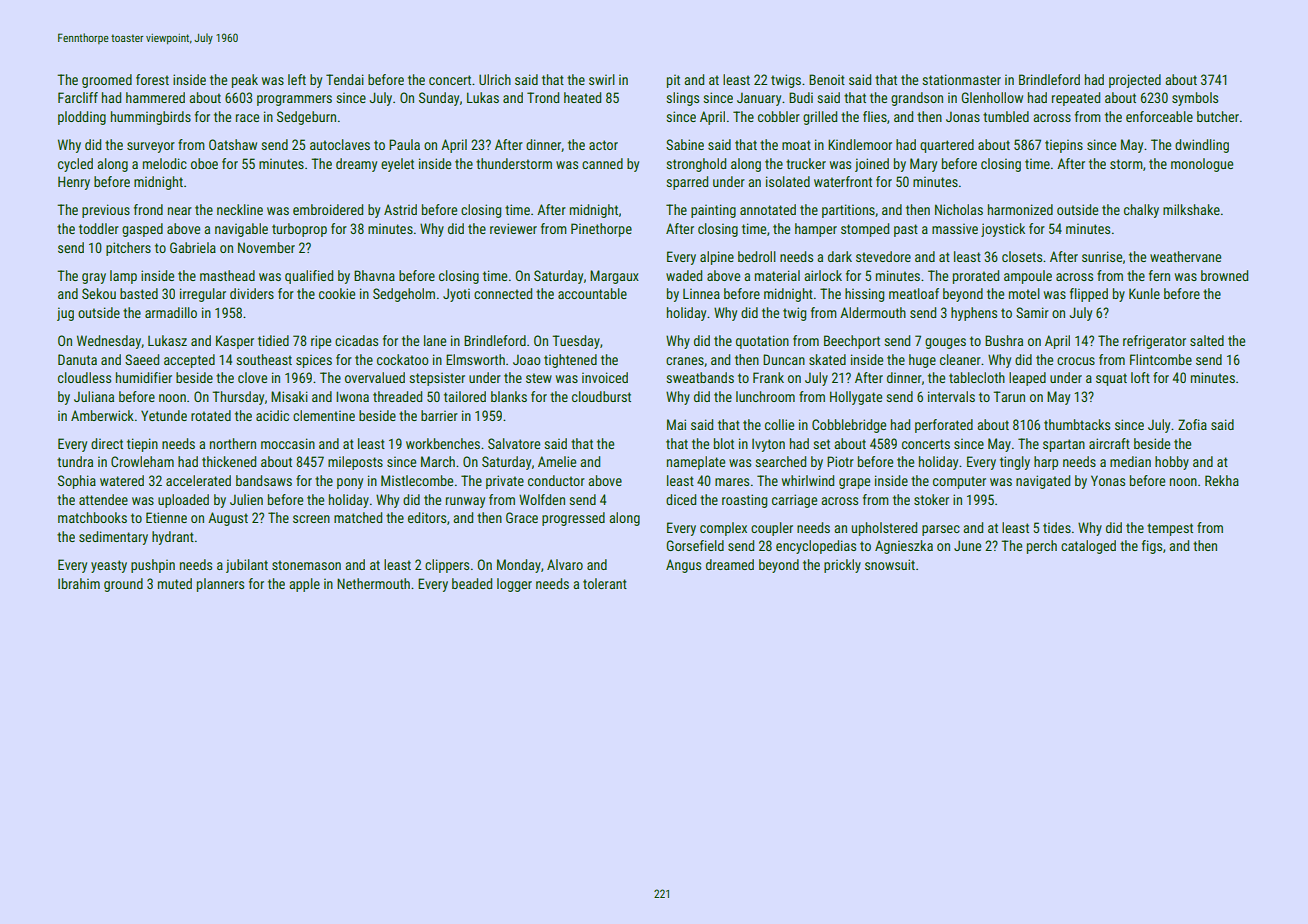 The image size is (1308, 924). Describe the element at coordinates (443, 443) in the page. I see `workbenches` at that location.
